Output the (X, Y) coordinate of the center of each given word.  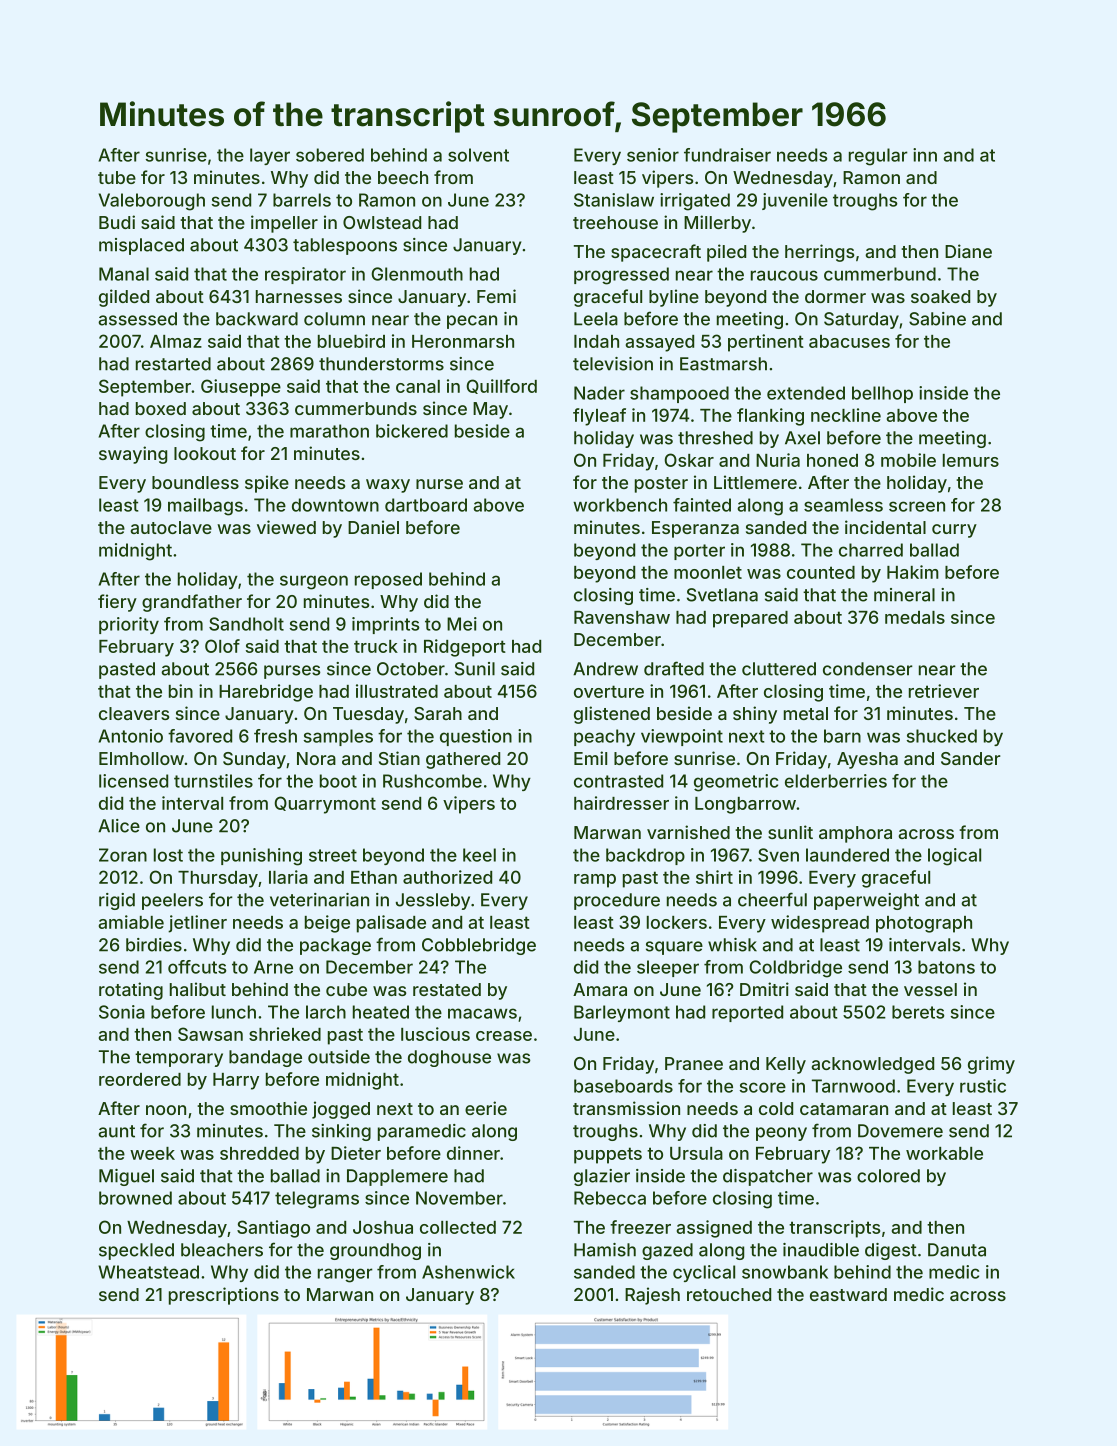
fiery (117, 603)
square (674, 948)
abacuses (849, 341)
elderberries (836, 781)
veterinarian (319, 900)
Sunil (475, 669)
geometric (736, 783)
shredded (259, 1153)
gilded (124, 298)
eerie (486, 1108)
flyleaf (599, 417)
